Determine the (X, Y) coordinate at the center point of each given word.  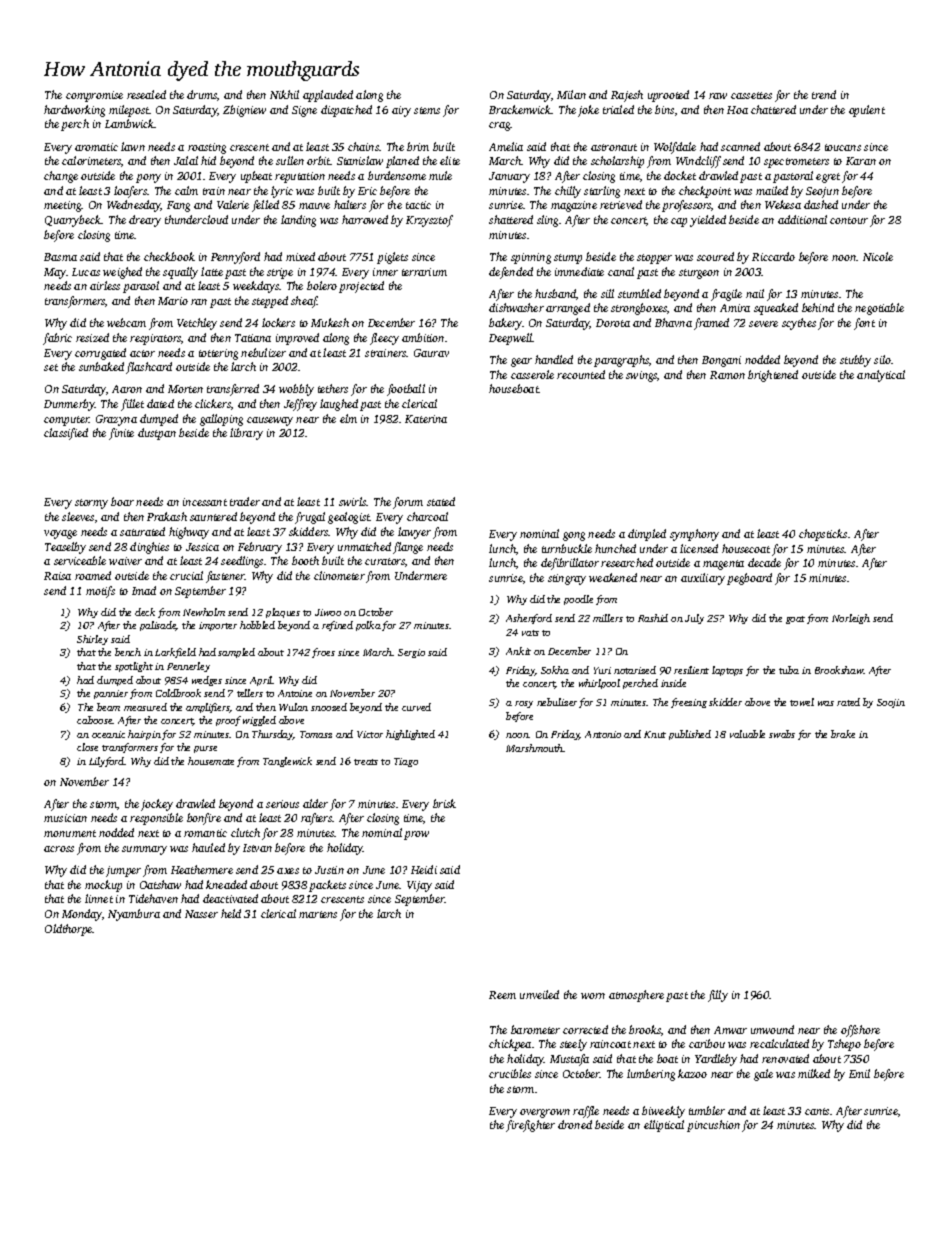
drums (202, 94)
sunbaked (101, 366)
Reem (502, 995)
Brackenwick (520, 109)
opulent (867, 111)
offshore (860, 1031)
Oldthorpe (69, 930)
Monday (82, 915)
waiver (125, 561)
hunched (615, 548)
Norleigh (851, 619)
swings (641, 376)
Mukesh (330, 322)
